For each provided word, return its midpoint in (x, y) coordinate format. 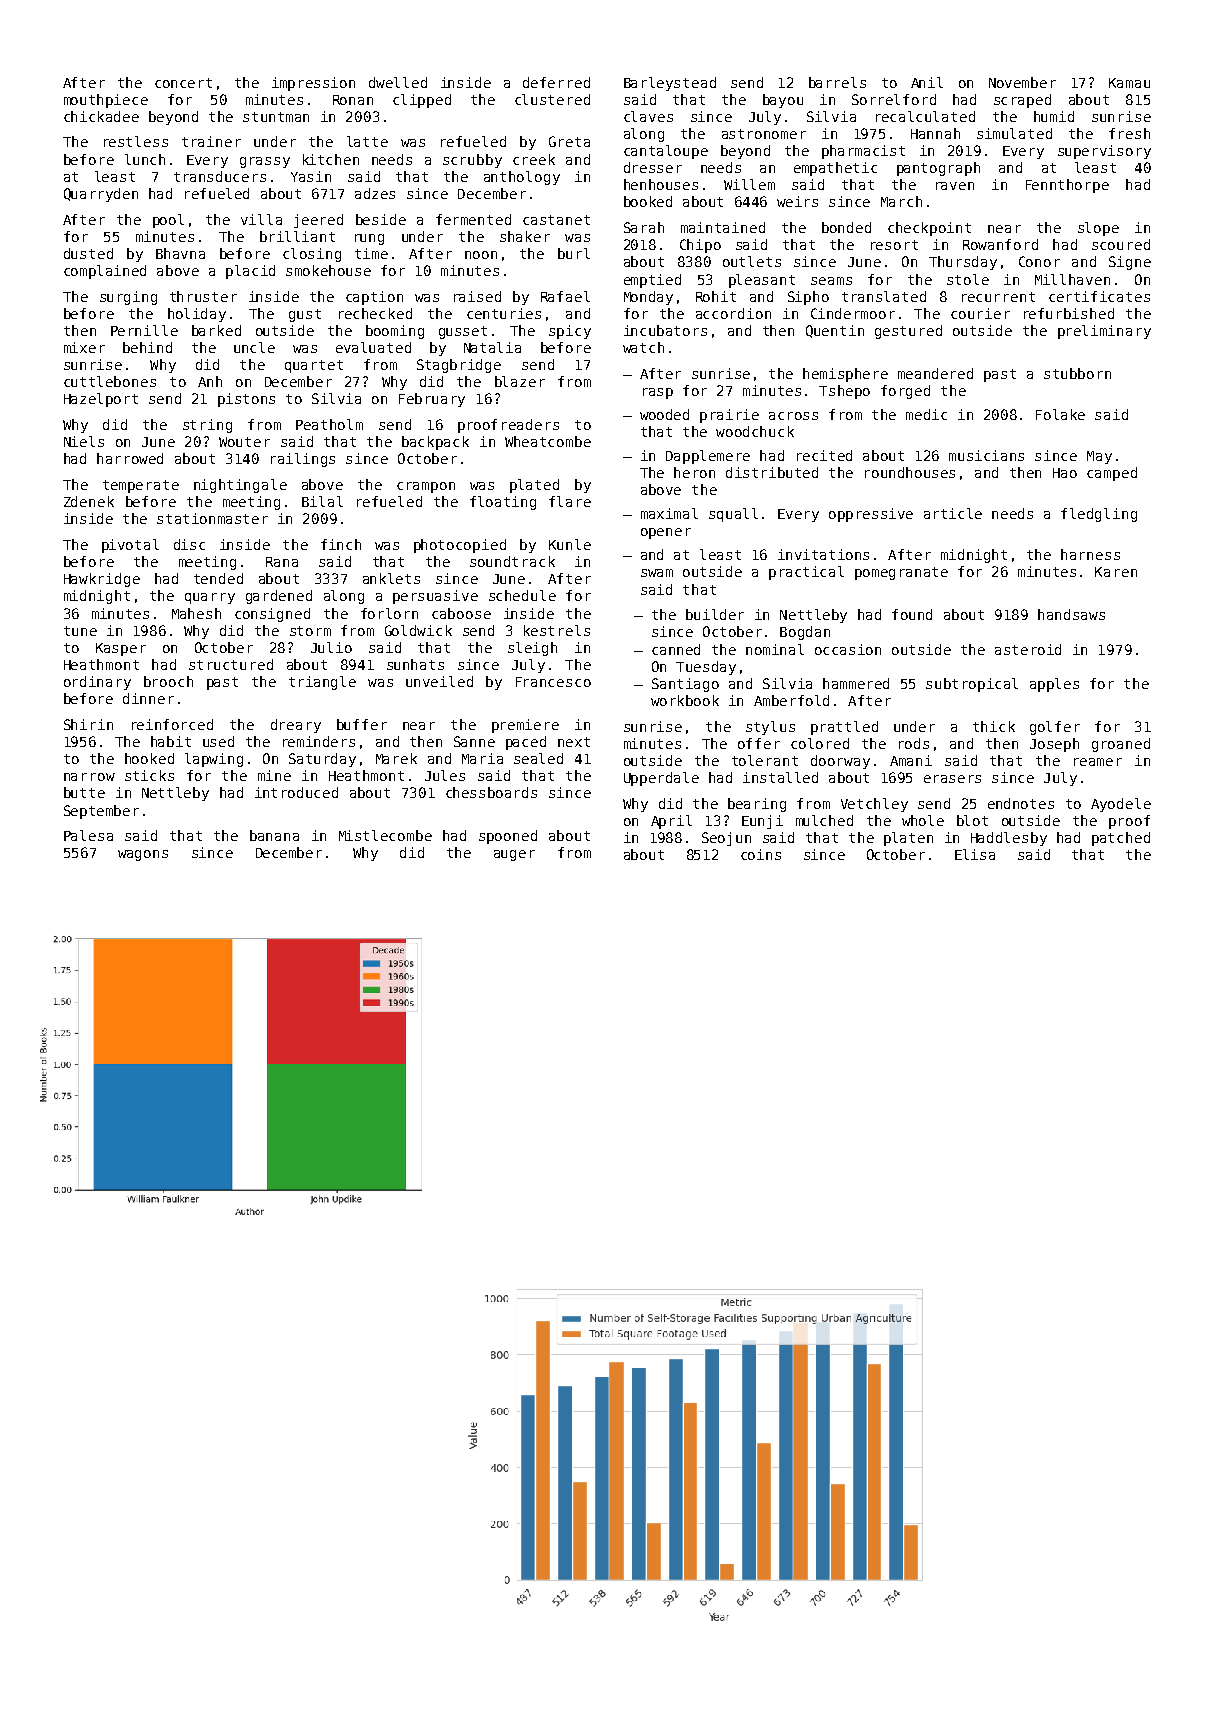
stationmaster (212, 518)
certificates (1099, 296)
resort (894, 245)
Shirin (88, 724)
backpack (435, 443)
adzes (375, 193)
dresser (653, 167)
